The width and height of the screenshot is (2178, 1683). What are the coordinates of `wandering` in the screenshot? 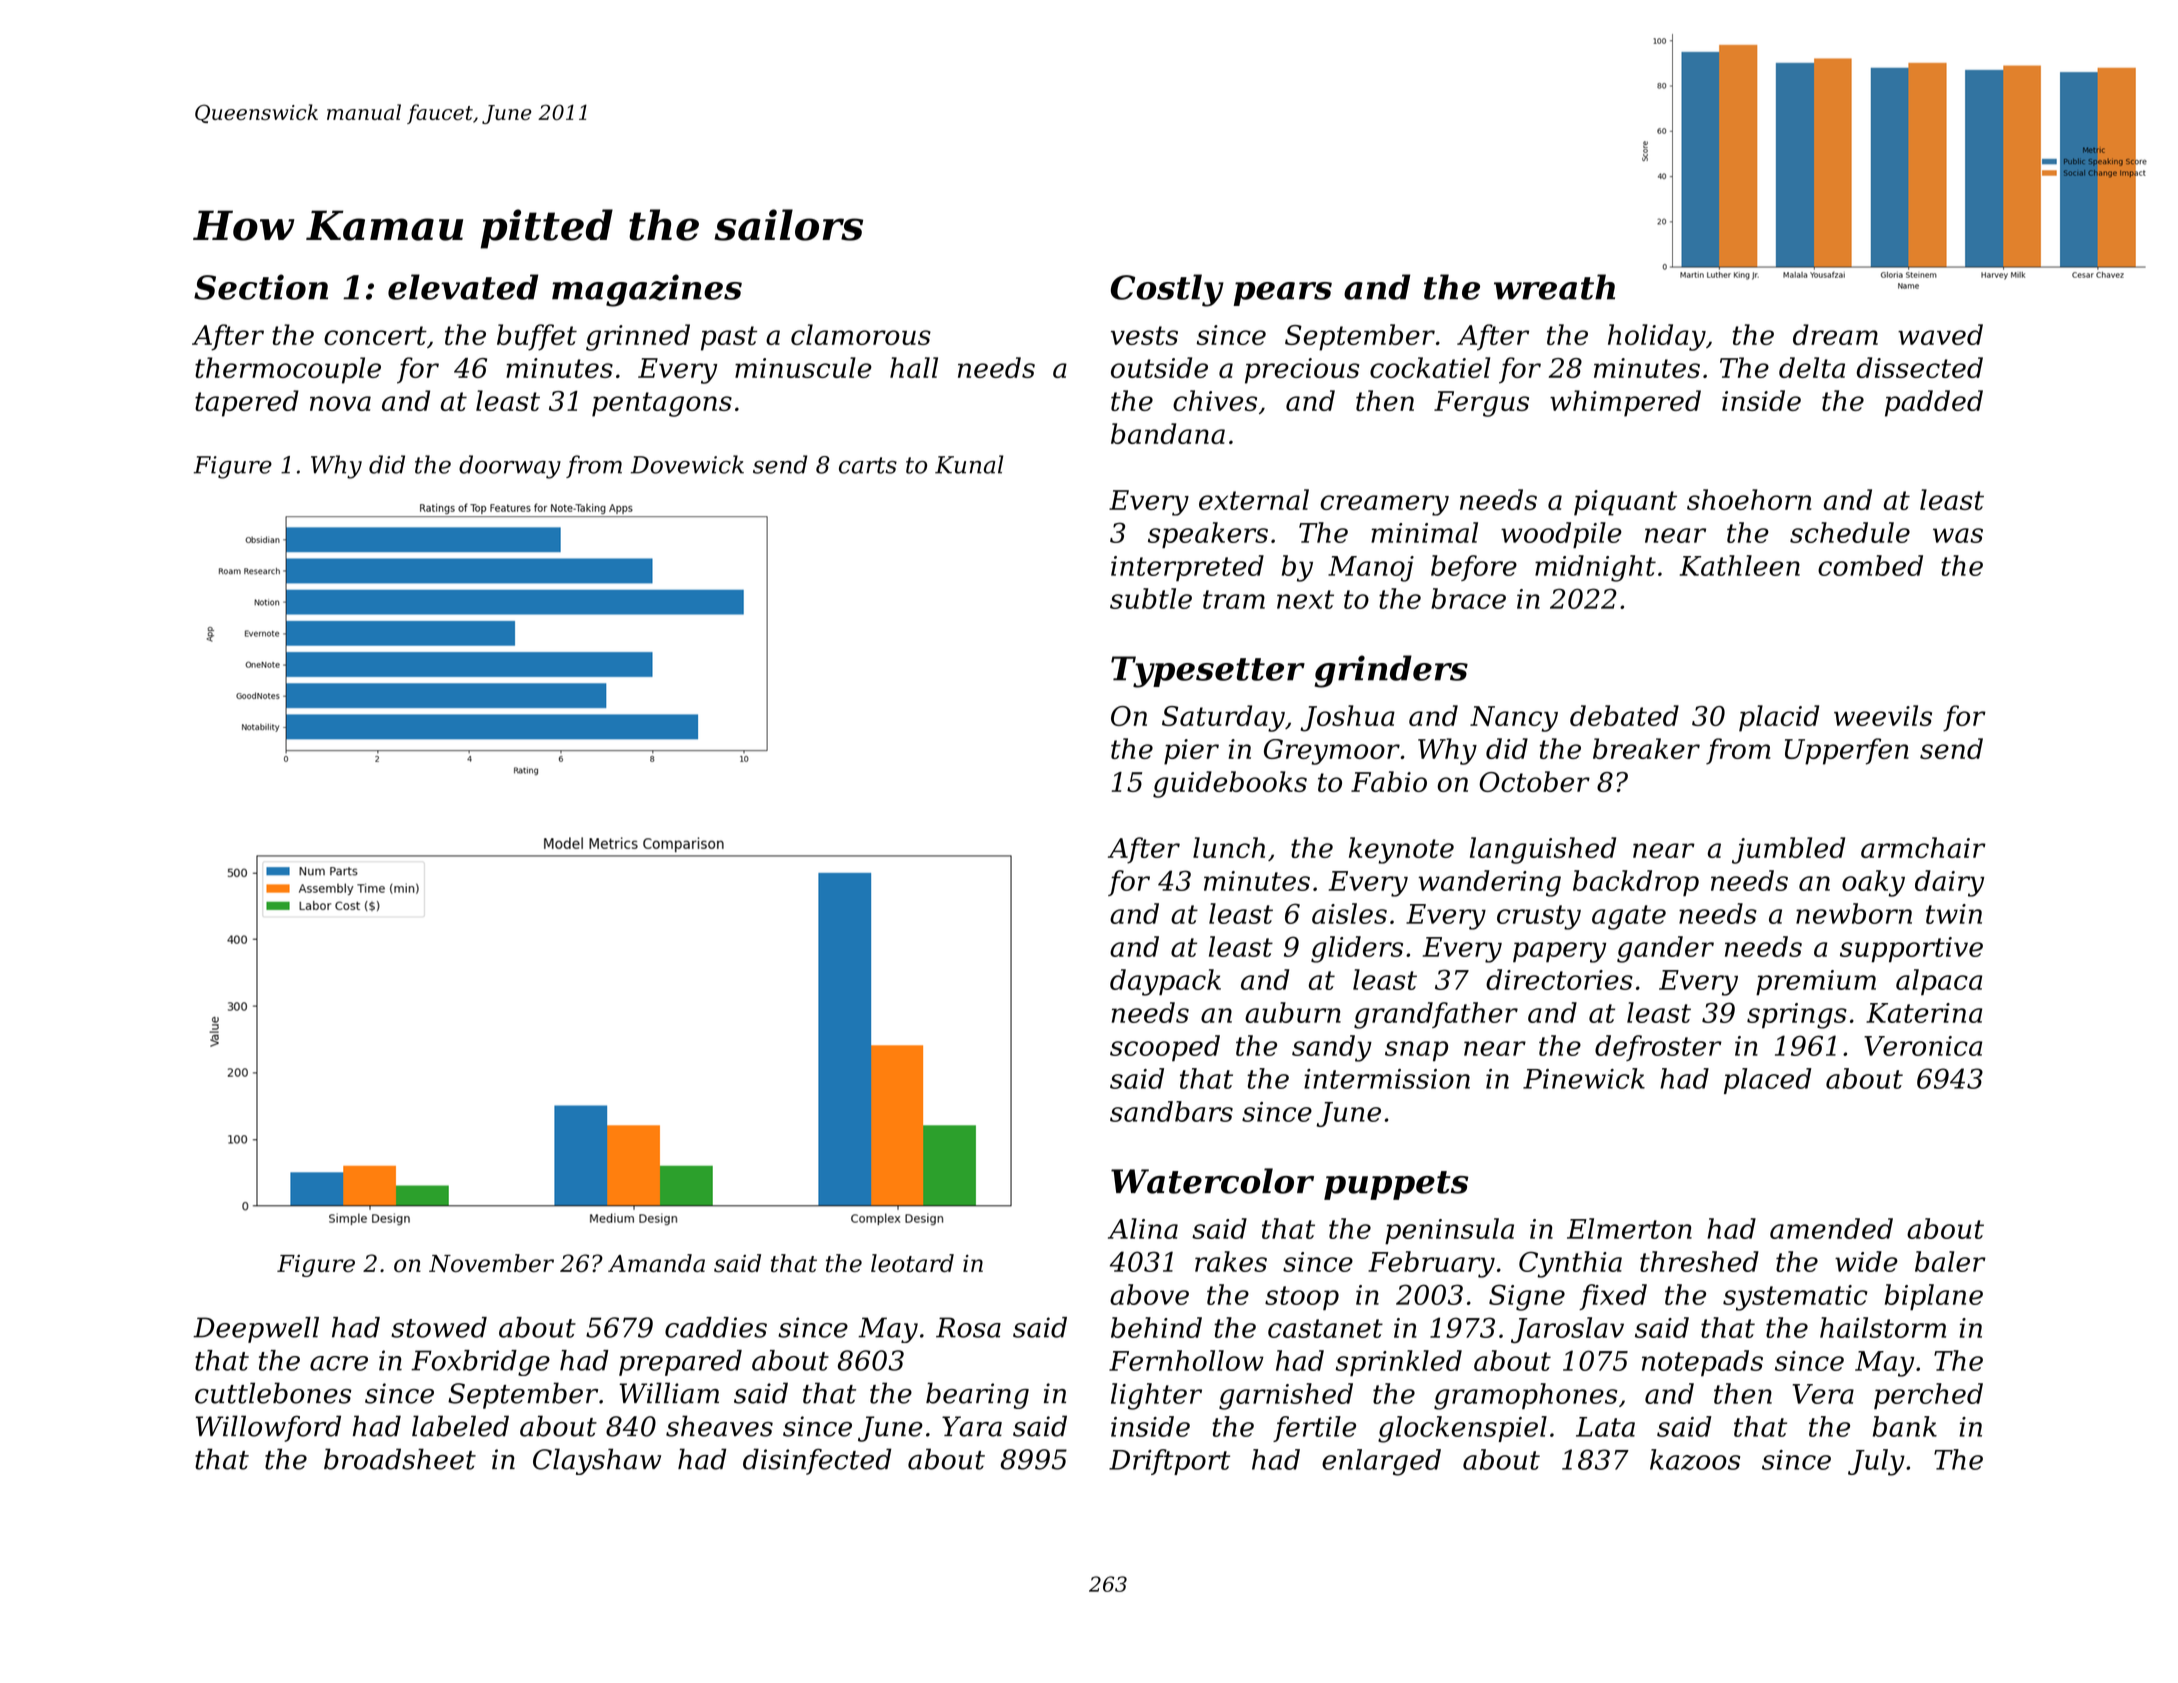 It's located at (1489, 883).
